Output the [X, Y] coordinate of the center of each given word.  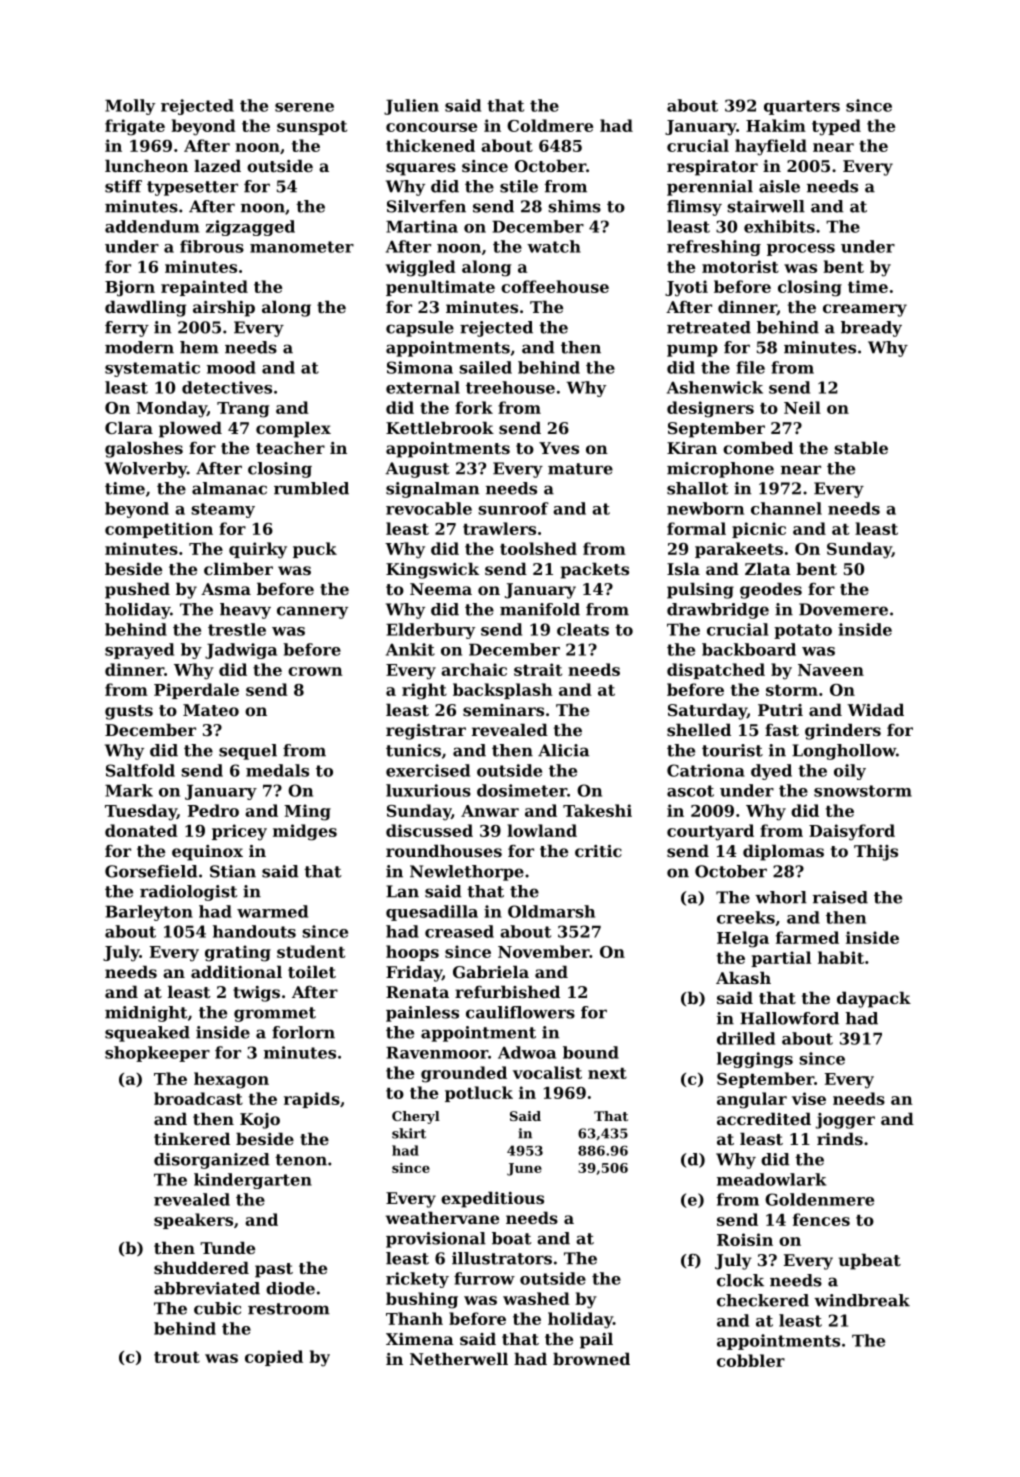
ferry [127, 329]
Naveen [831, 670]
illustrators [502, 1258]
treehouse [510, 387]
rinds [840, 1138]
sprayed [139, 651]
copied [274, 1358]
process [801, 250]
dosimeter [522, 790]
